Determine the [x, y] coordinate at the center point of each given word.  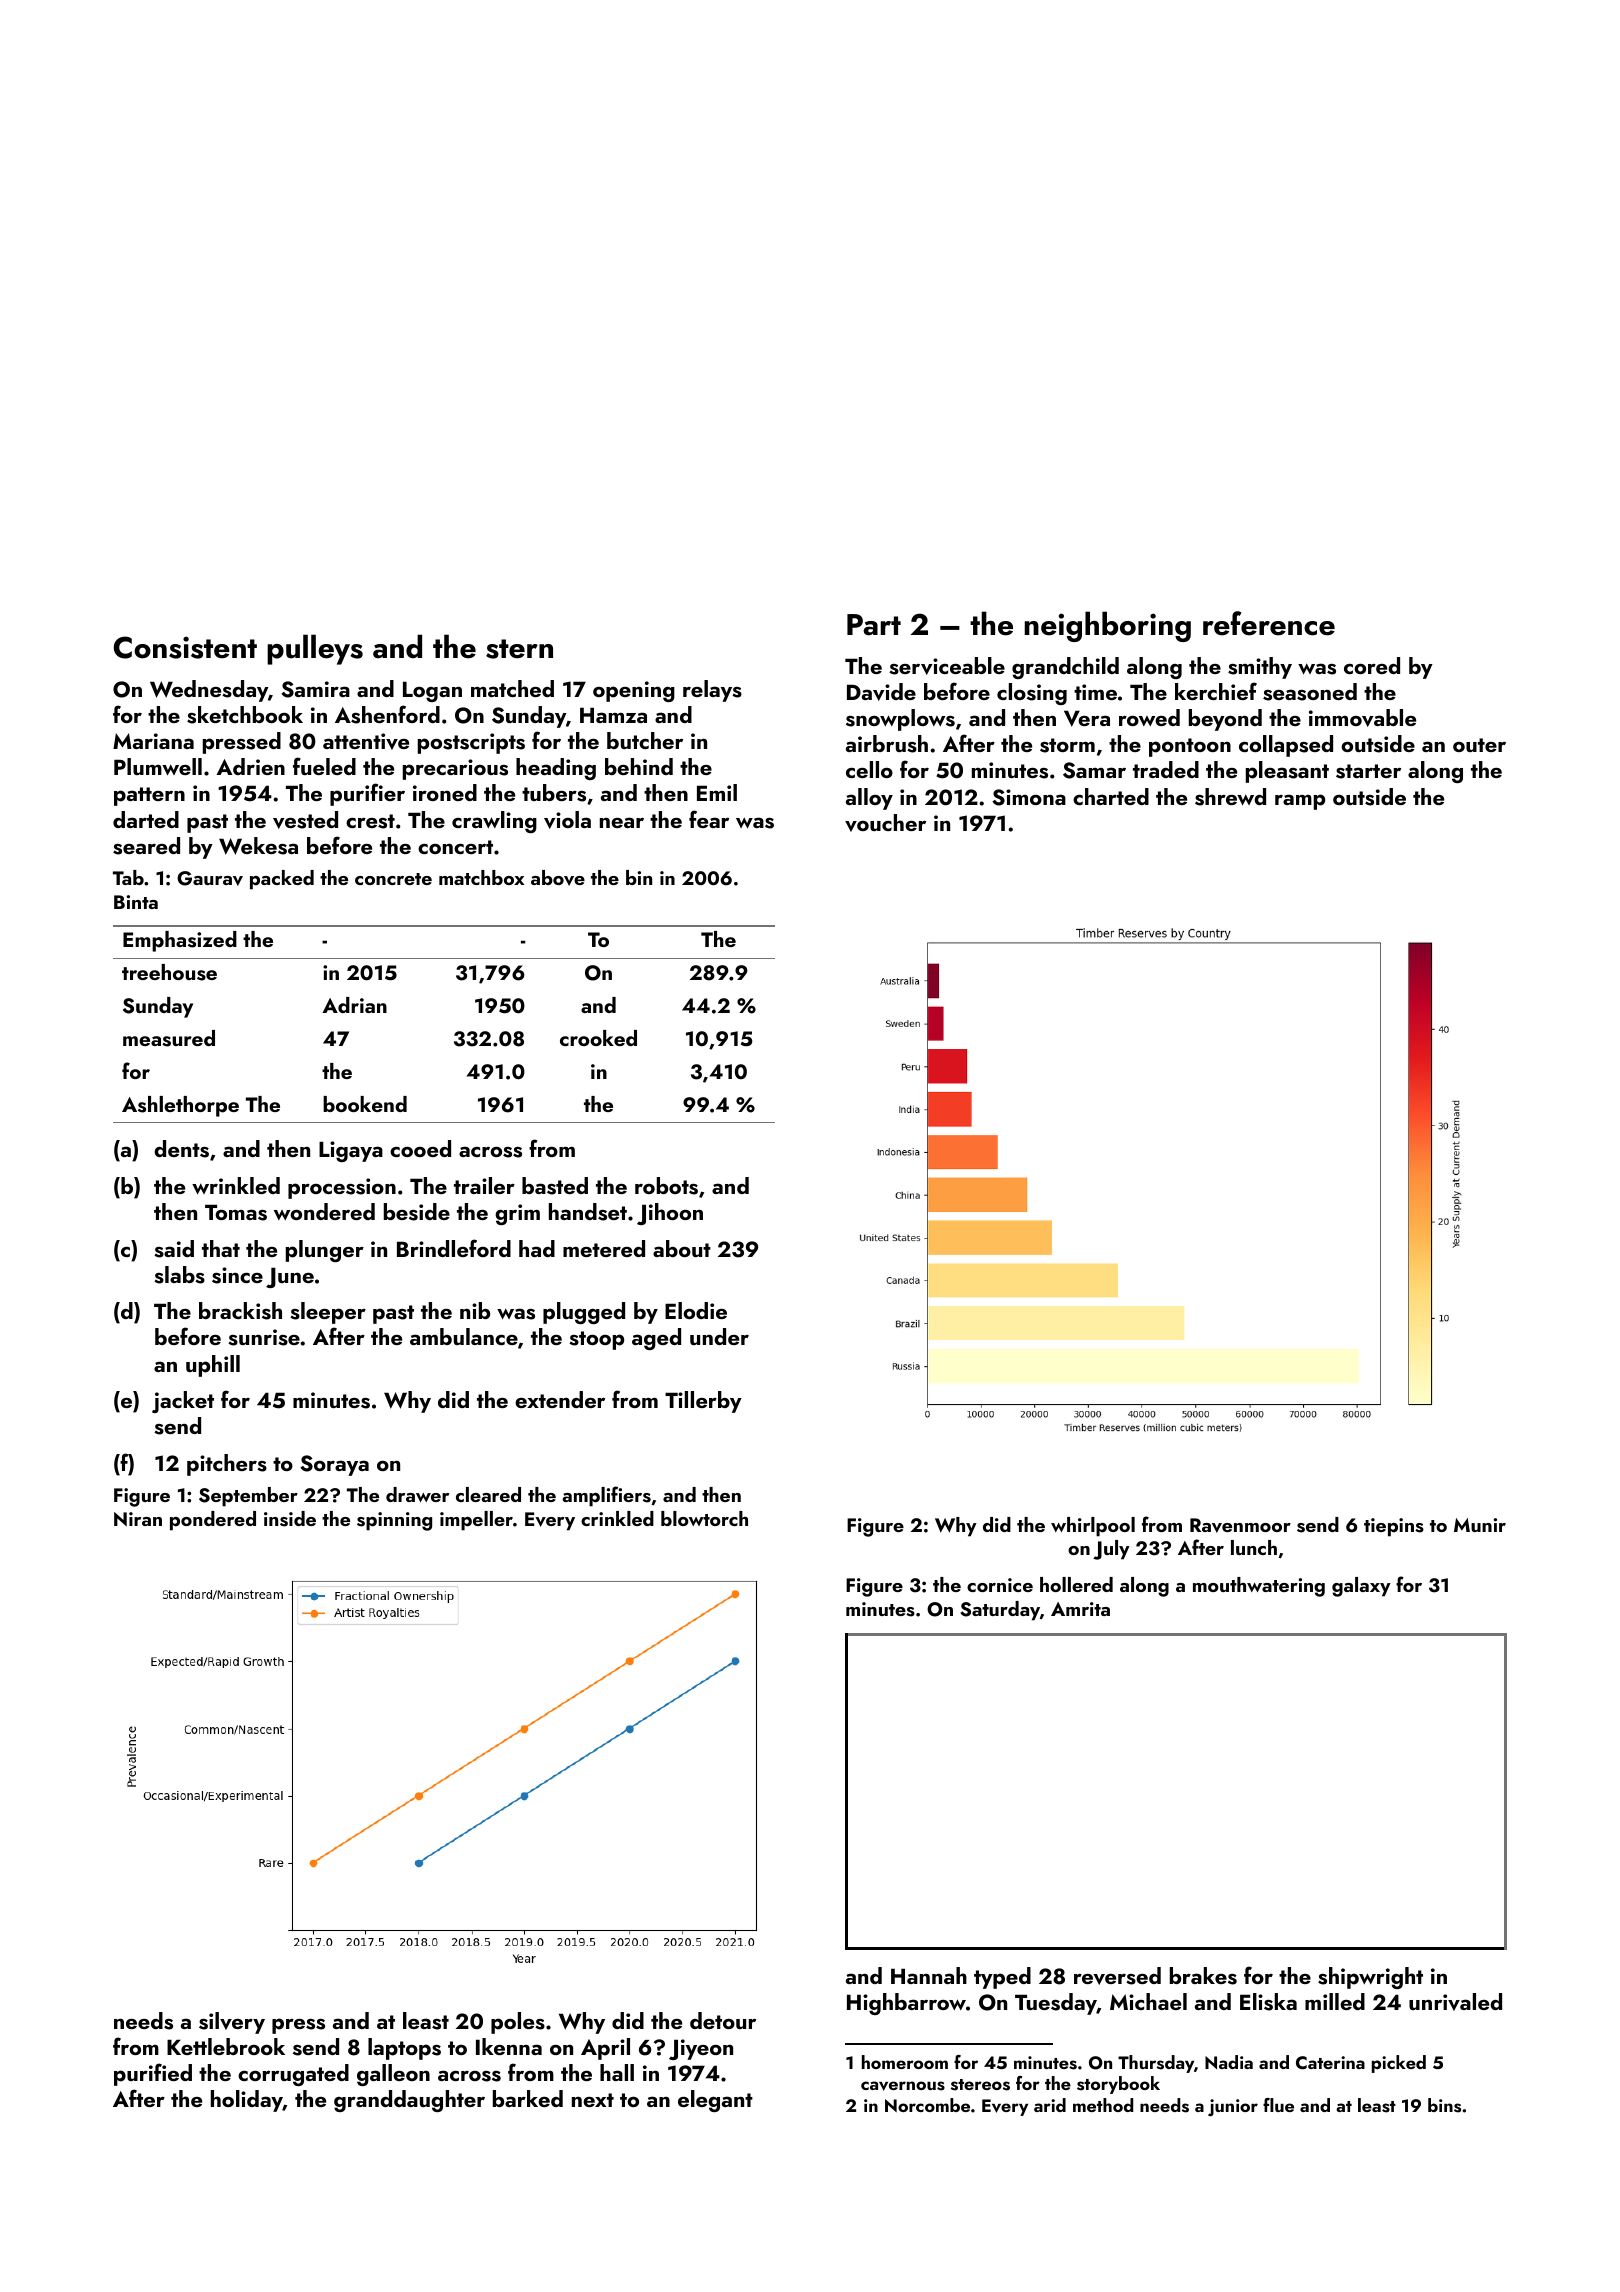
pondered [213, 1521]
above [558, 878]
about [682, 1248]
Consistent [185, 647]
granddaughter [409, 2101]
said [174, 1249]
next [593, 2100]
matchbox [481, 877]
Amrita [1080, 1609]
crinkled [617, 1518]
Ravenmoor [1240, 1525]
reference [1269, 623]
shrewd [1230, 797]
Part [874, 625]
